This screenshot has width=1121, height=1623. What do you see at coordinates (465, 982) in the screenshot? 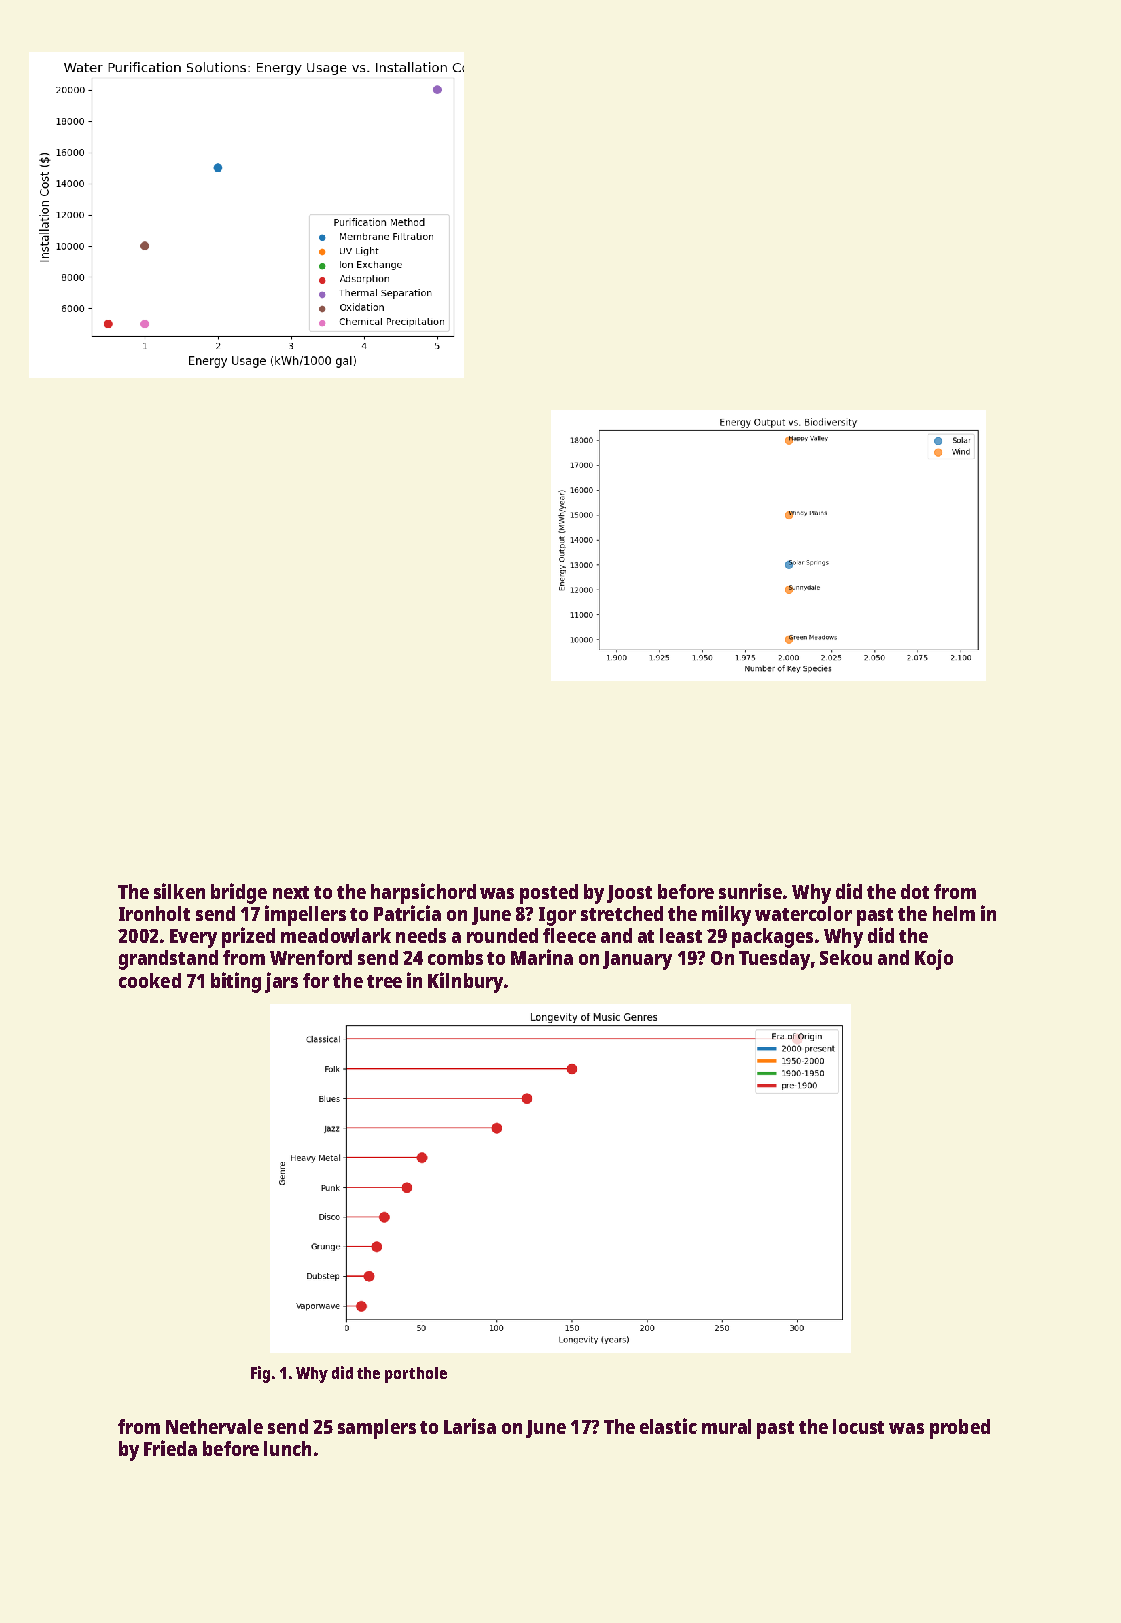
I see `Kilnbury` at bounding box center [465, 982].
